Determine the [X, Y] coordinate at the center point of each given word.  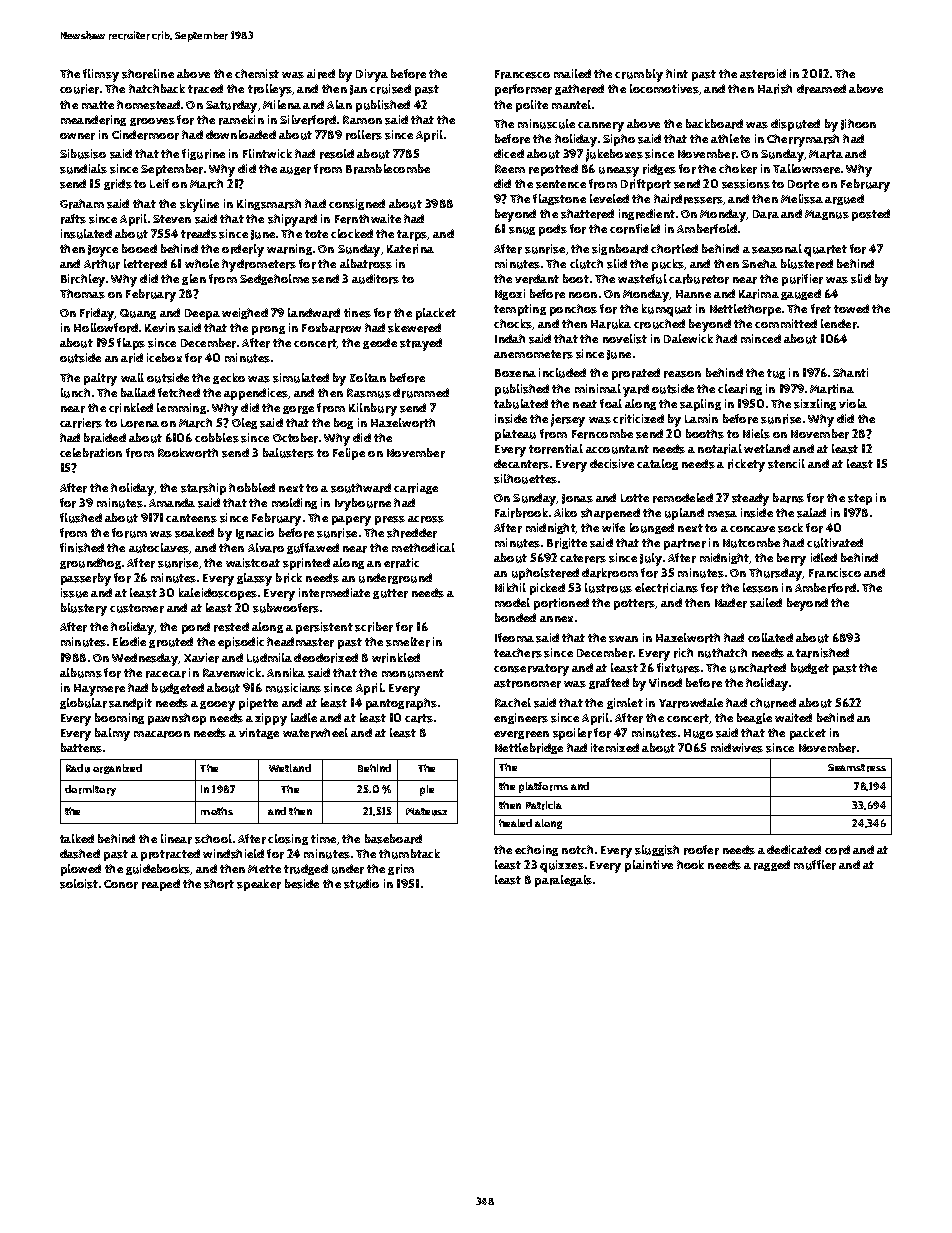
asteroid [763, 74]
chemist [257, 74]
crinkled [131, 408]
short [219, 884]
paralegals [563, 881]
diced [509, 153]
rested [231, 627]
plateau [515, 435]
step [860, 499]
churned [773, 703]
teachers [518, 653]
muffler [815, 865]
